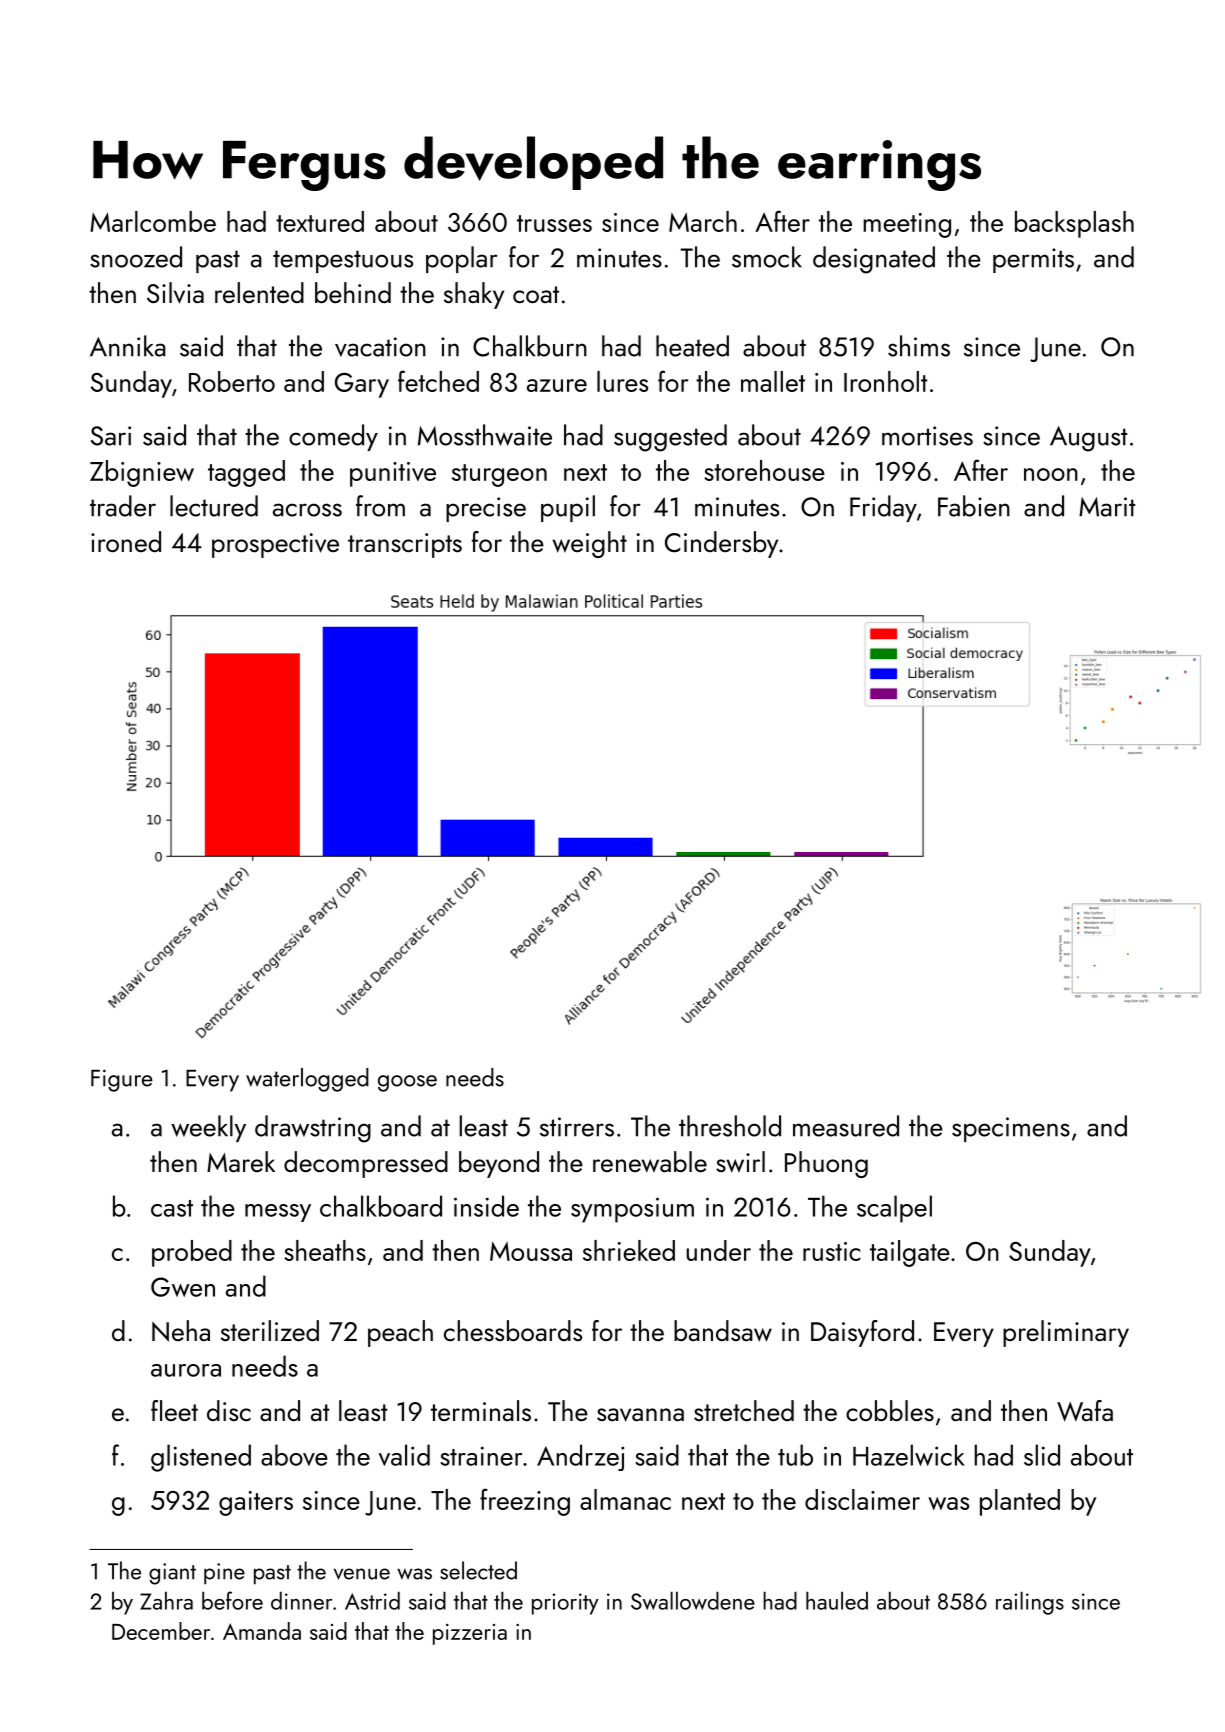  I want to click on lures, so click(622, 381).
